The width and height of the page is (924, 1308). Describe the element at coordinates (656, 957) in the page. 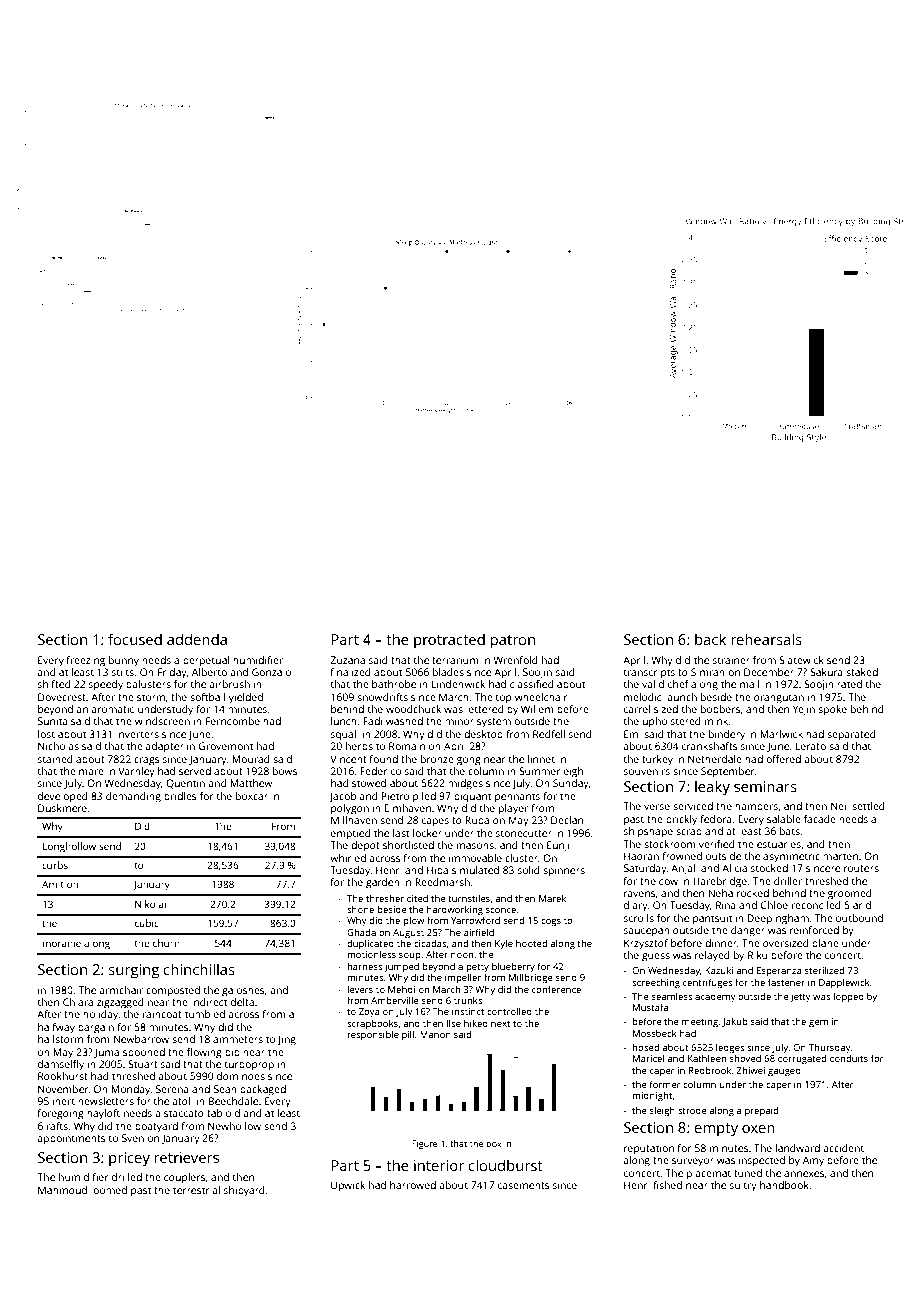

I see `guess` at that location.
